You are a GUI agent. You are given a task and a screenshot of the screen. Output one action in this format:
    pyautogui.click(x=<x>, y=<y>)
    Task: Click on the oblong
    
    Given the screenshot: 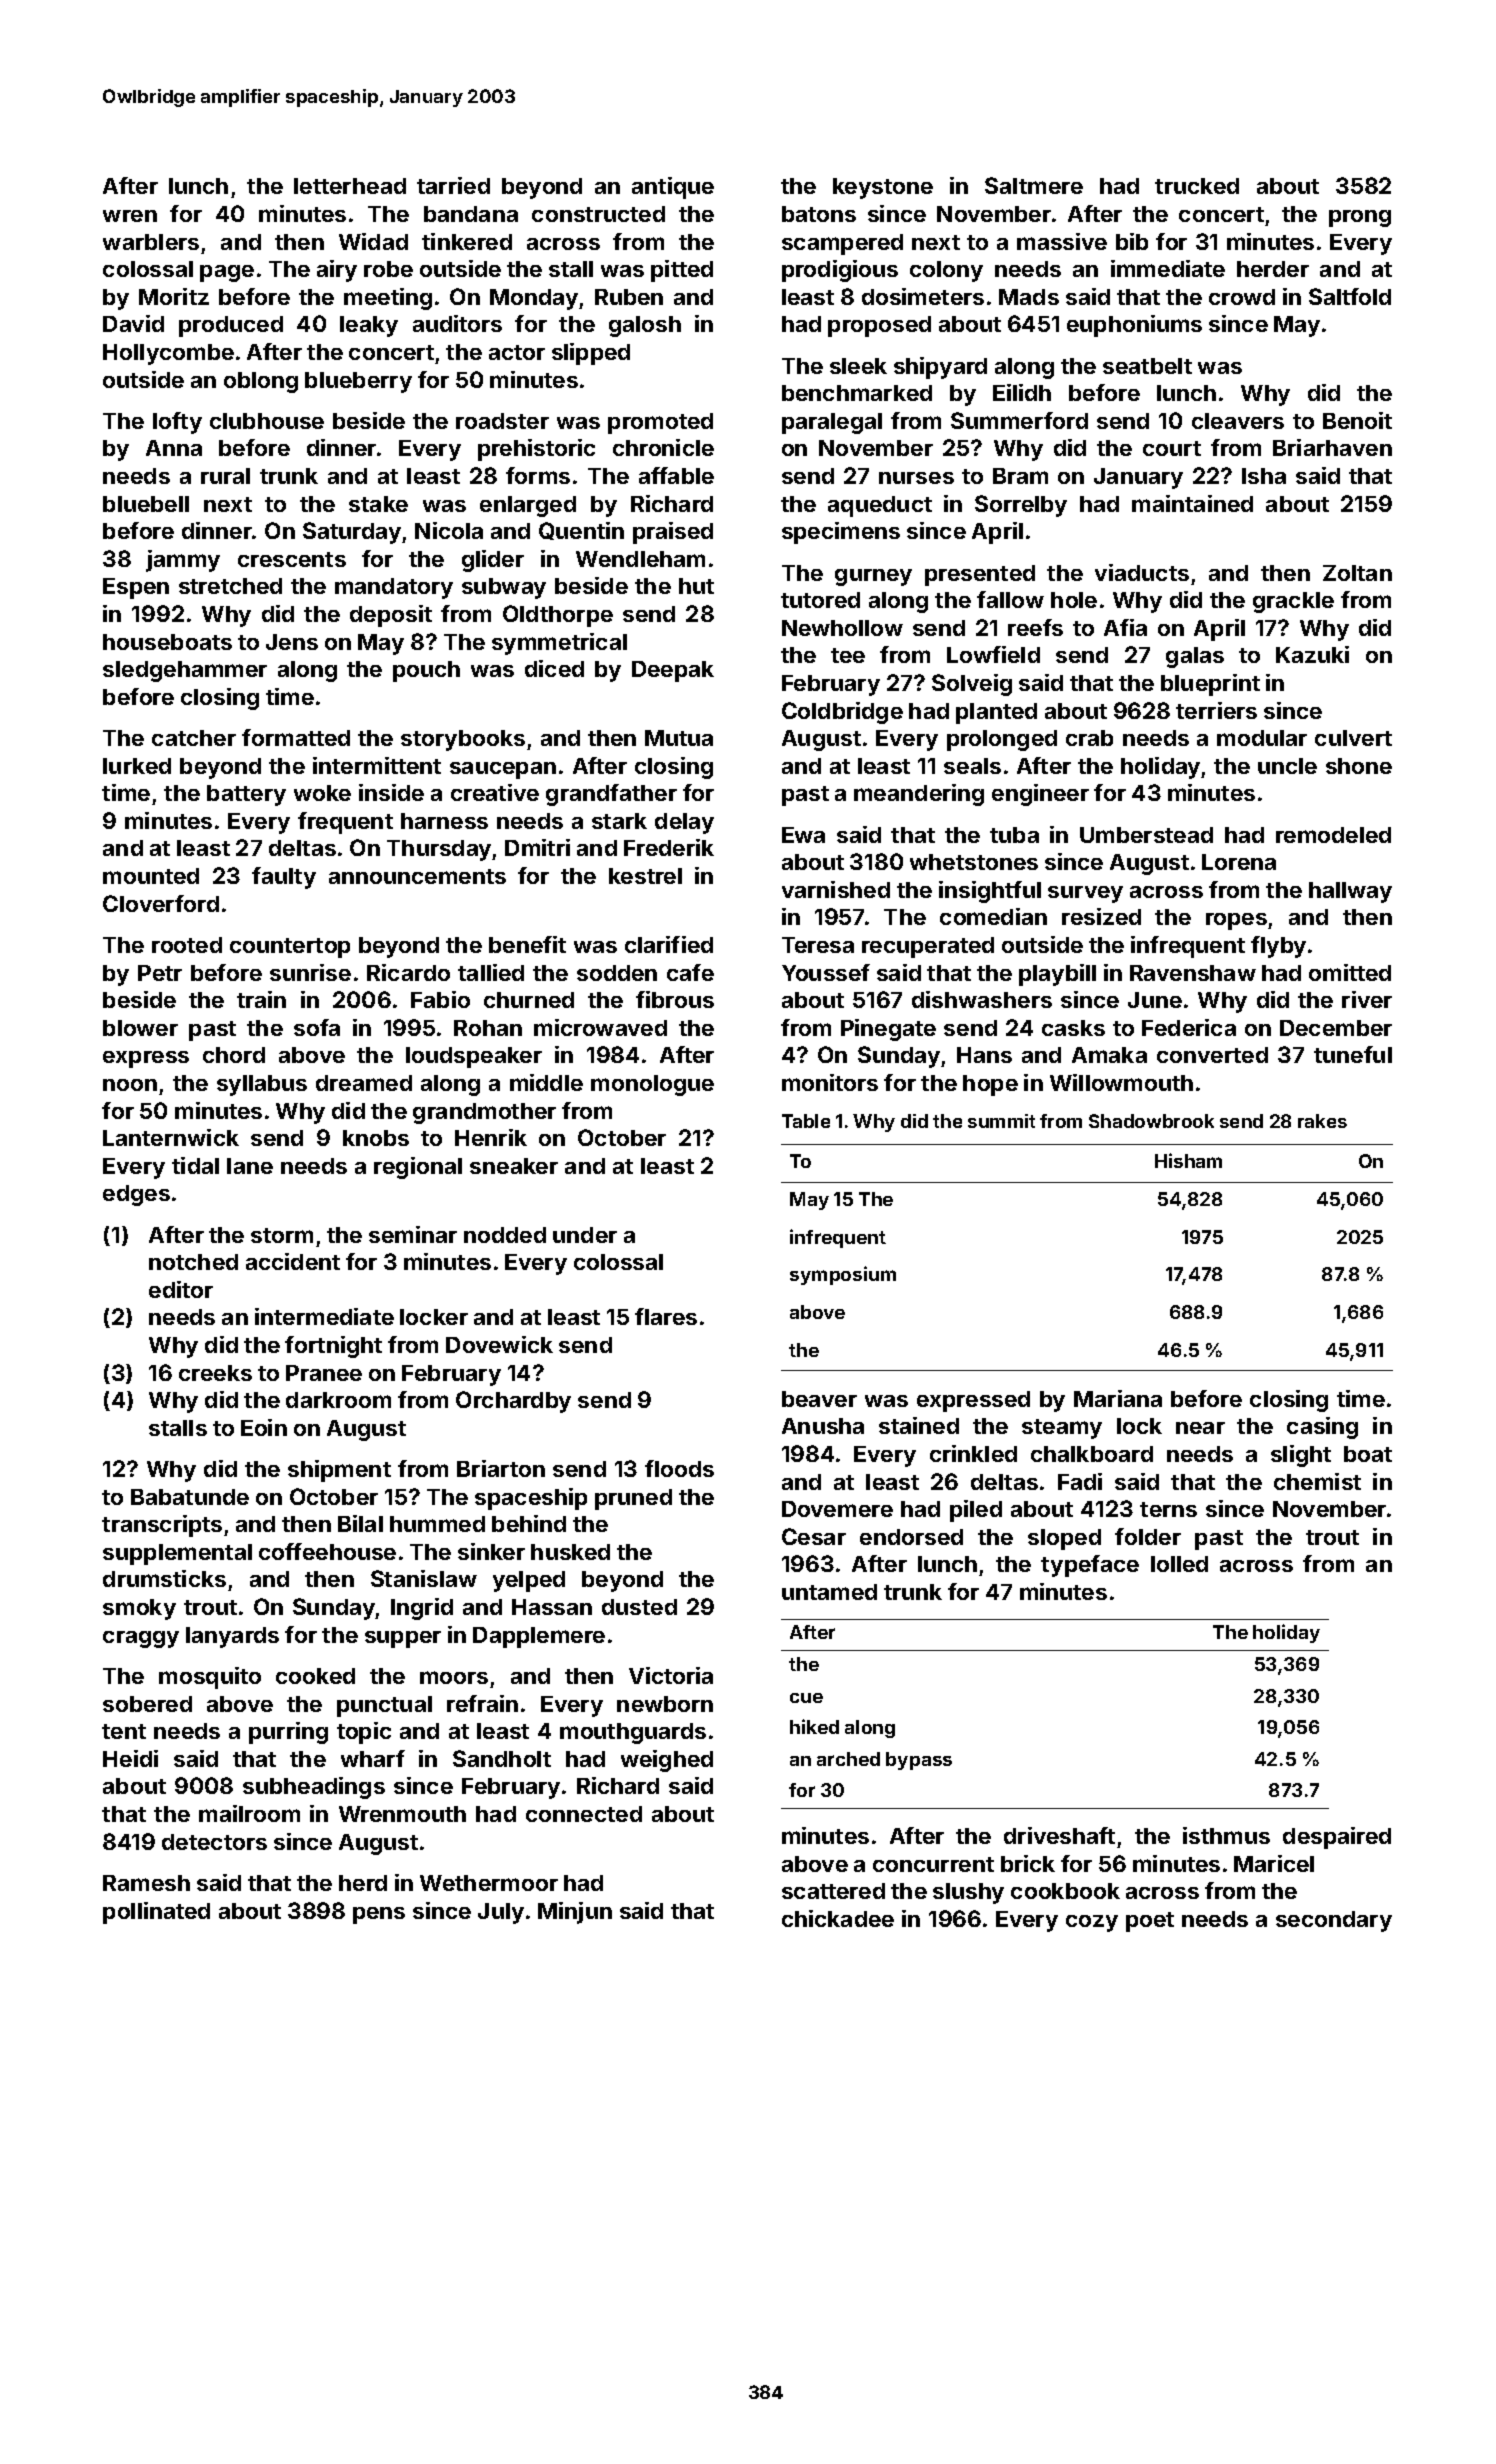 What is the action you would take?
    pyautogui.click(x=261, y=382)
